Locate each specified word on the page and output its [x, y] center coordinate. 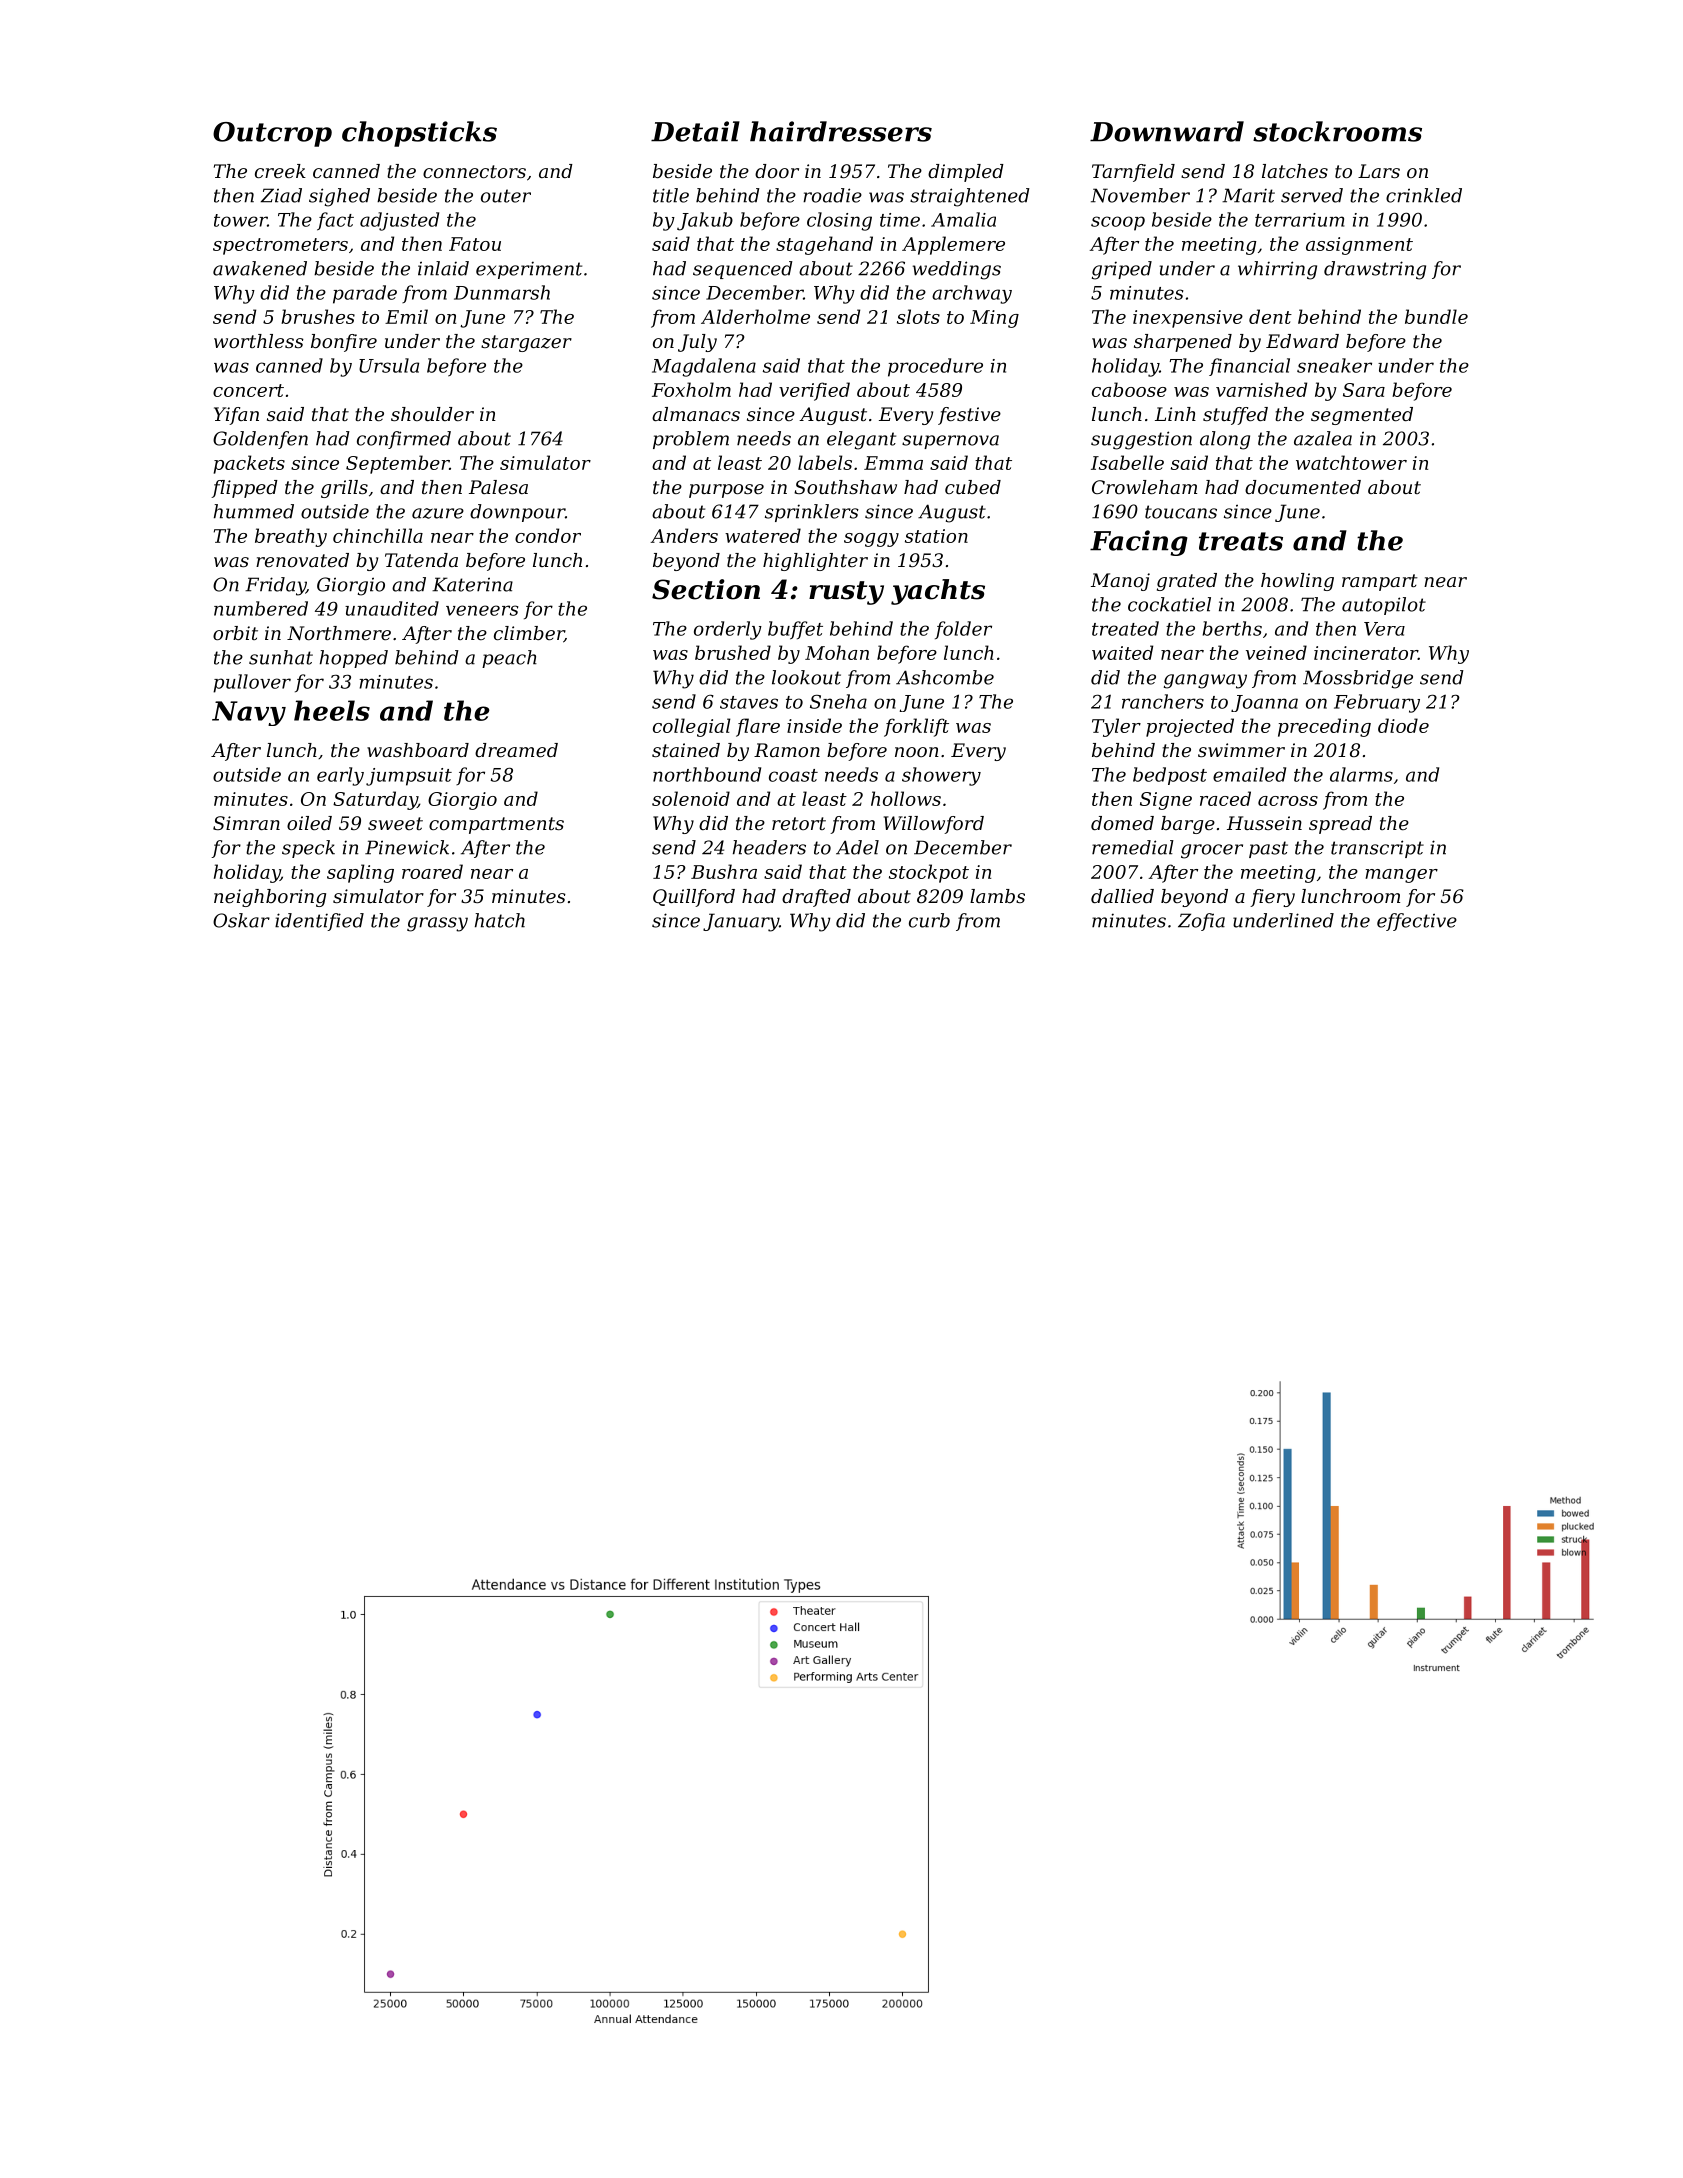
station [936, 536]
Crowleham [1144, 487]
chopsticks [419, 134]
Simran [246, 823]
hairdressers [841, 131]
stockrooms [1337, 131]
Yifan [236, 416]
